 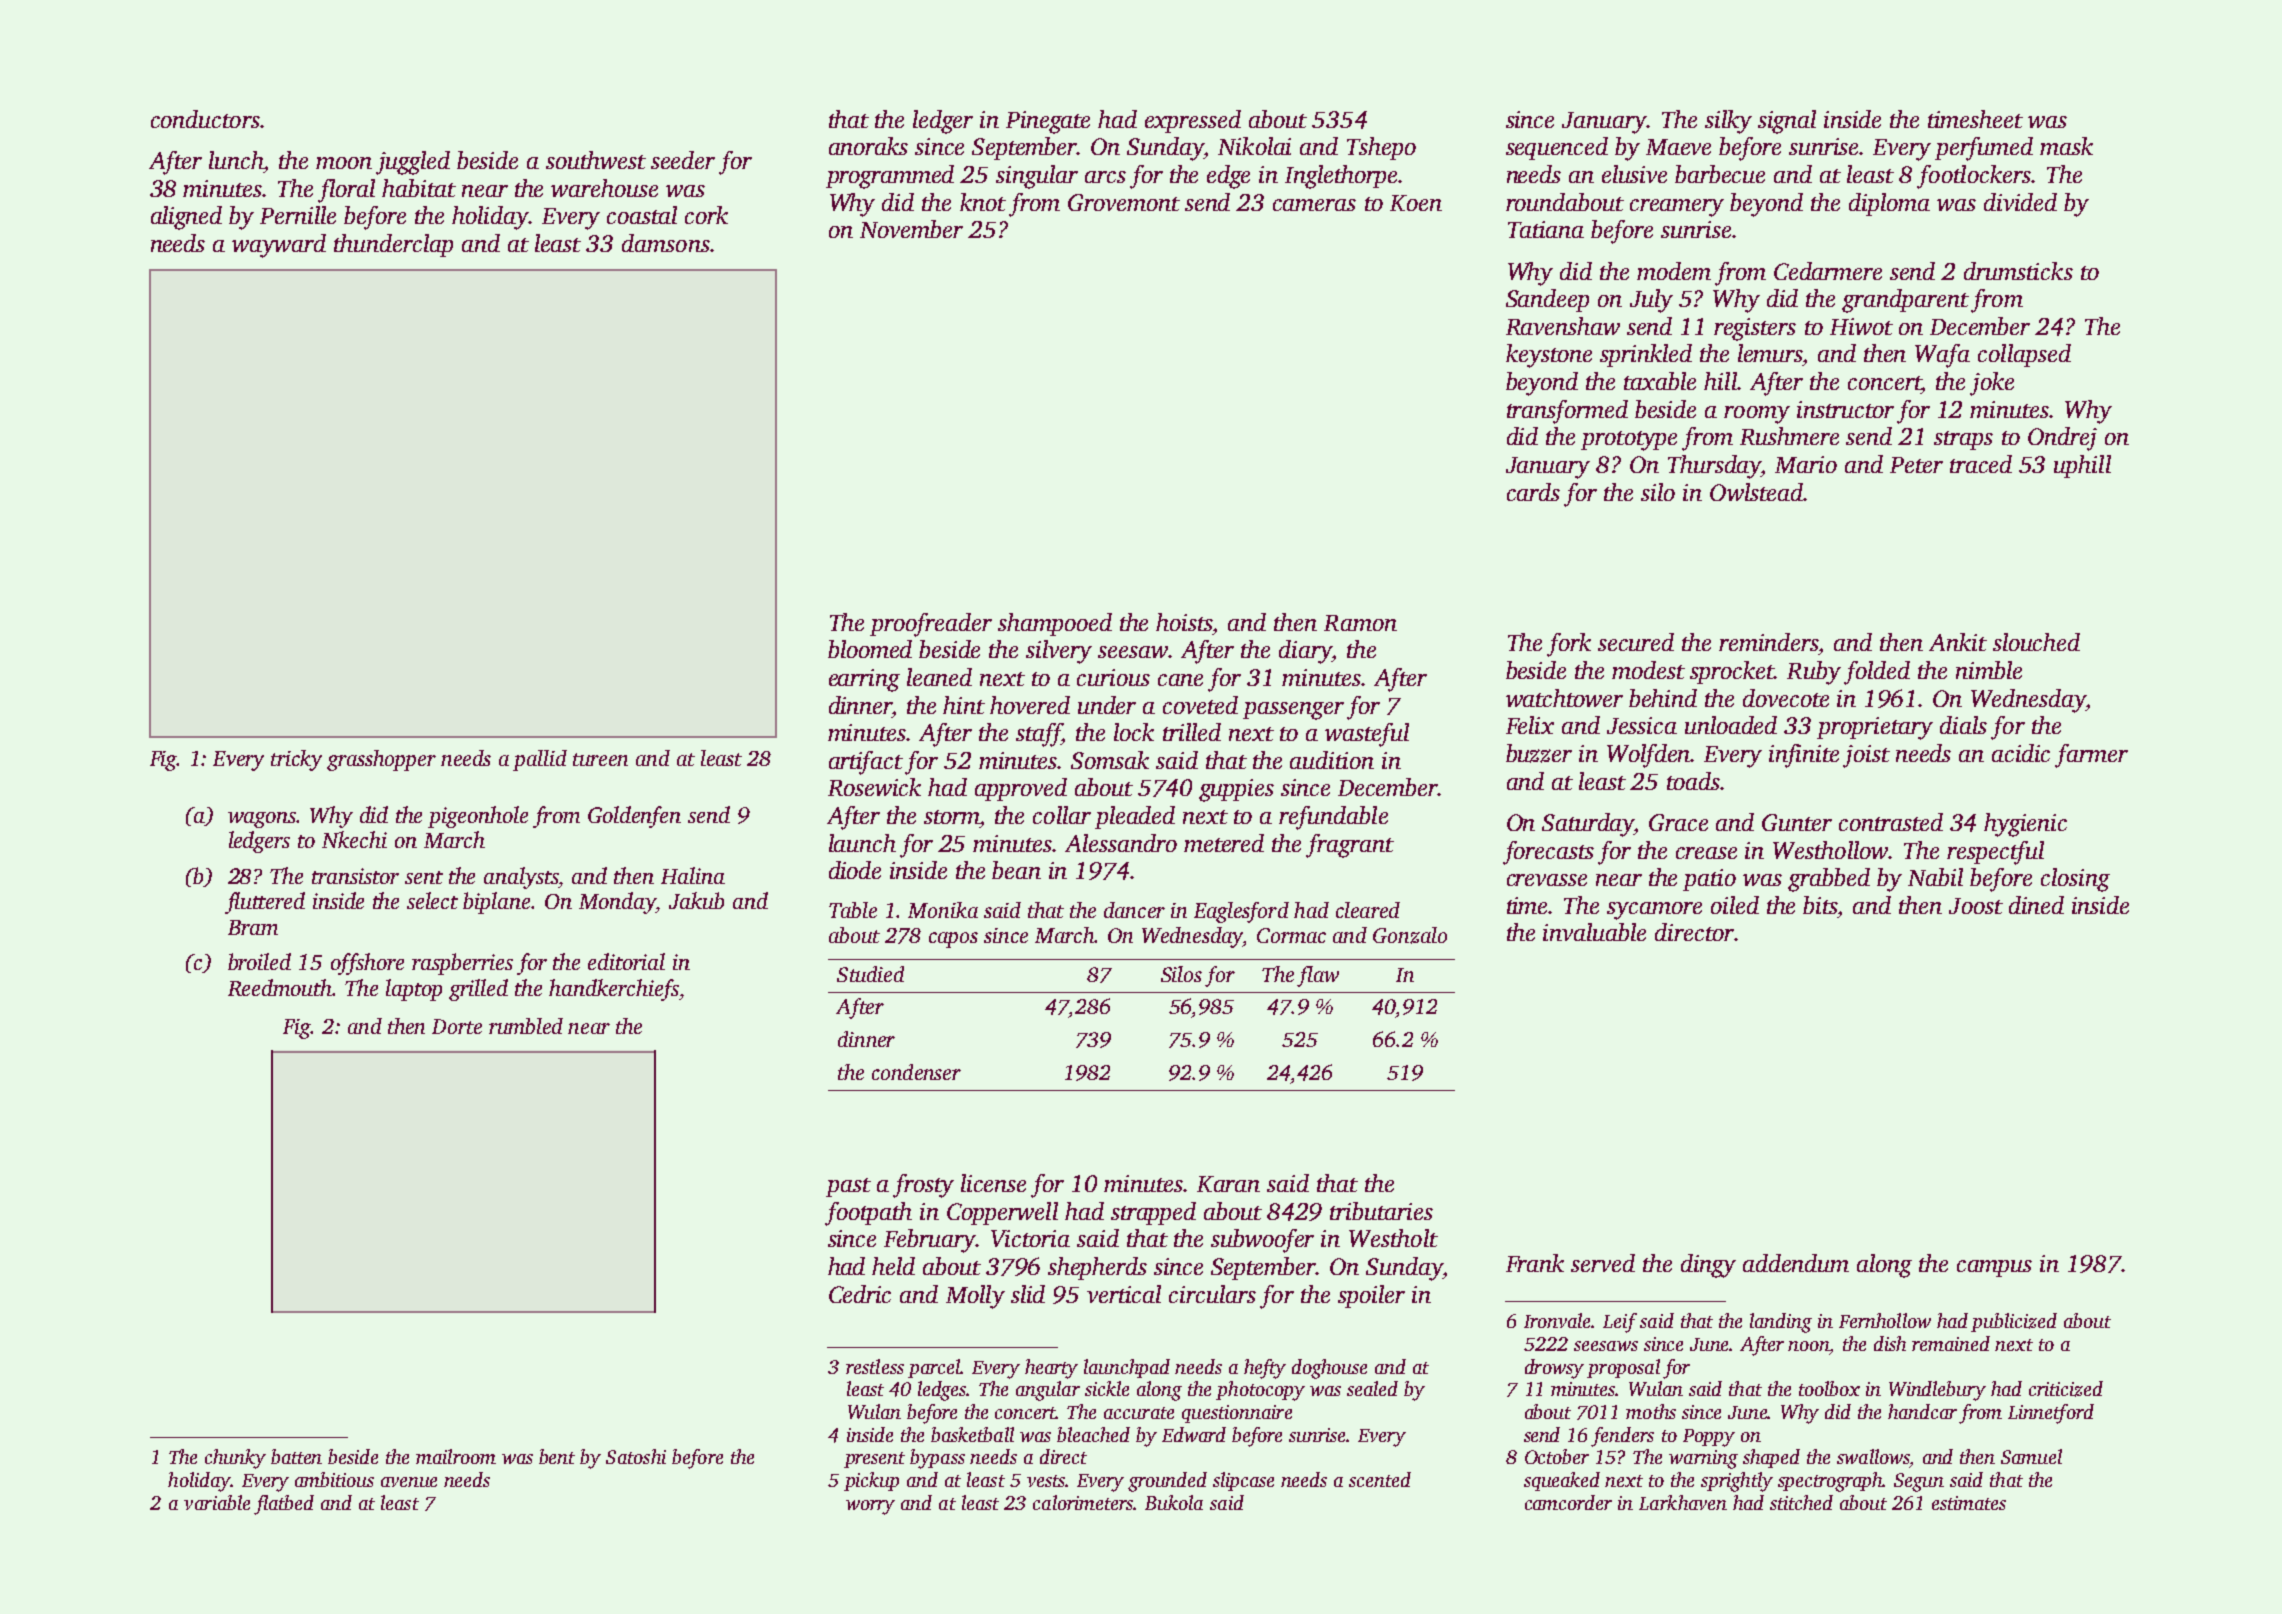 What do you see at coordinates (1332, 760) in the page?
I see `audition` at bounding box center [1332, 760].
